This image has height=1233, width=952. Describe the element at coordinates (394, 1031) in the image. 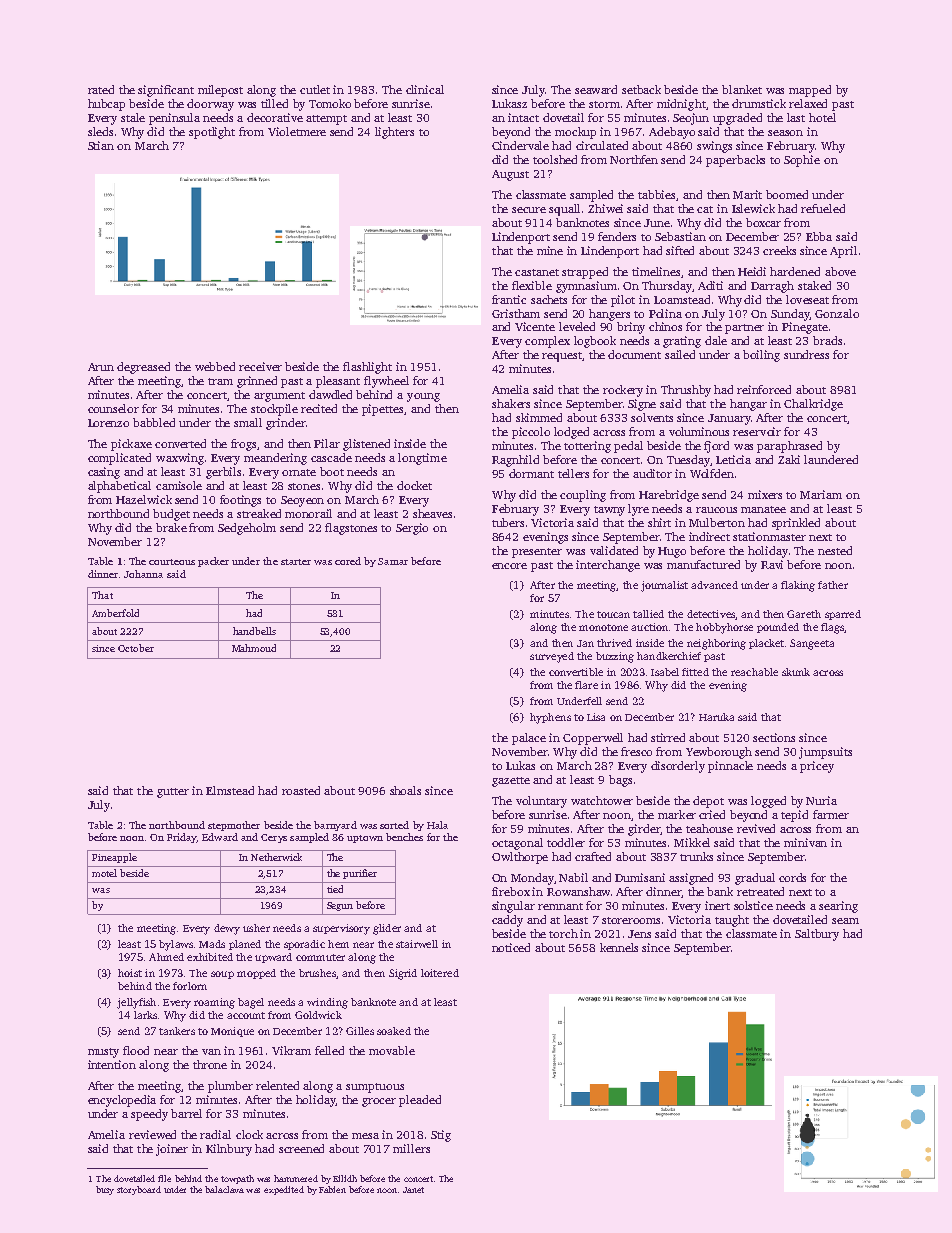

I see `soaked` at that location.
